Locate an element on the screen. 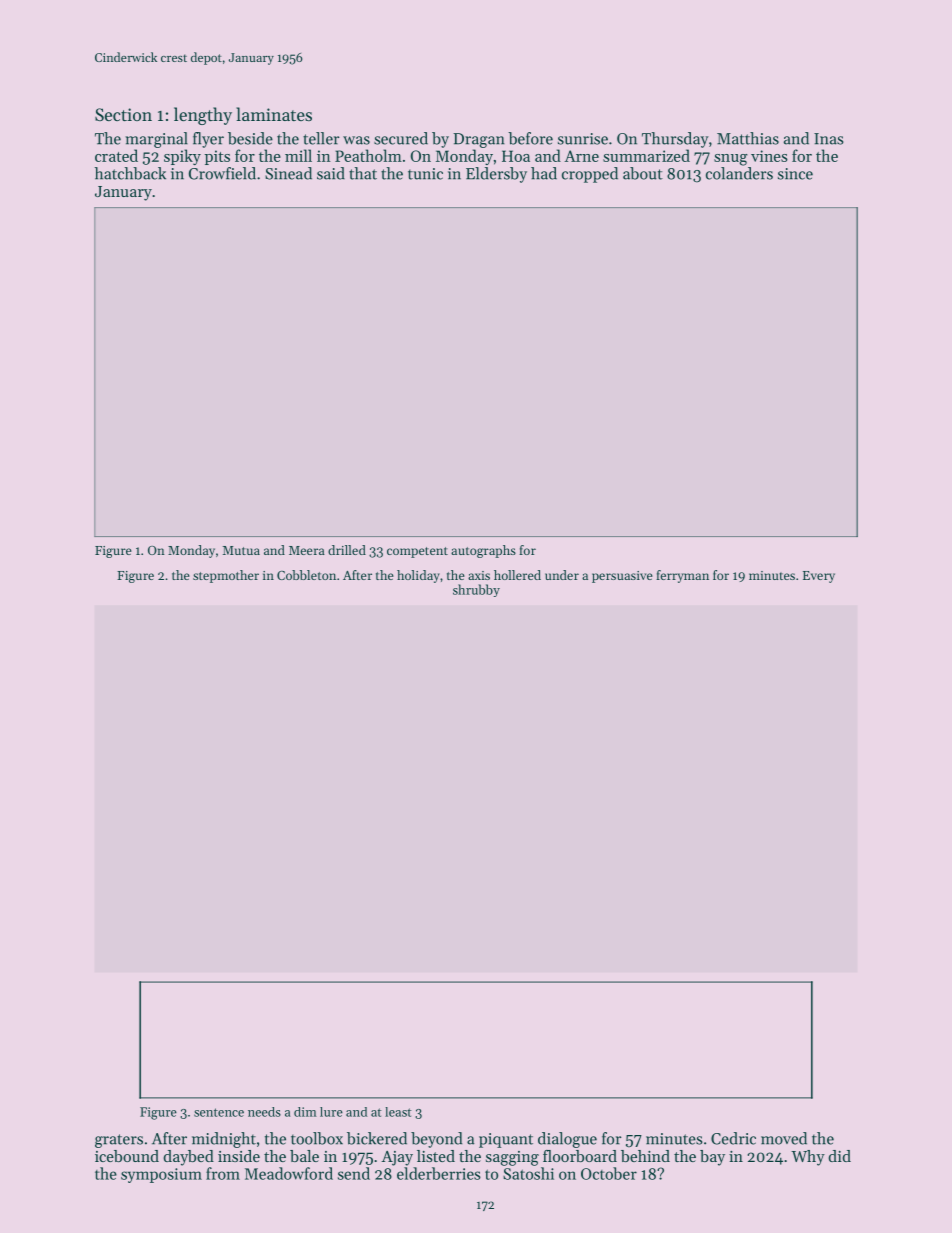 Image resolution: width=952 pixels, height=1233 pixels. stepmother is located at coordinates (226, 576).
